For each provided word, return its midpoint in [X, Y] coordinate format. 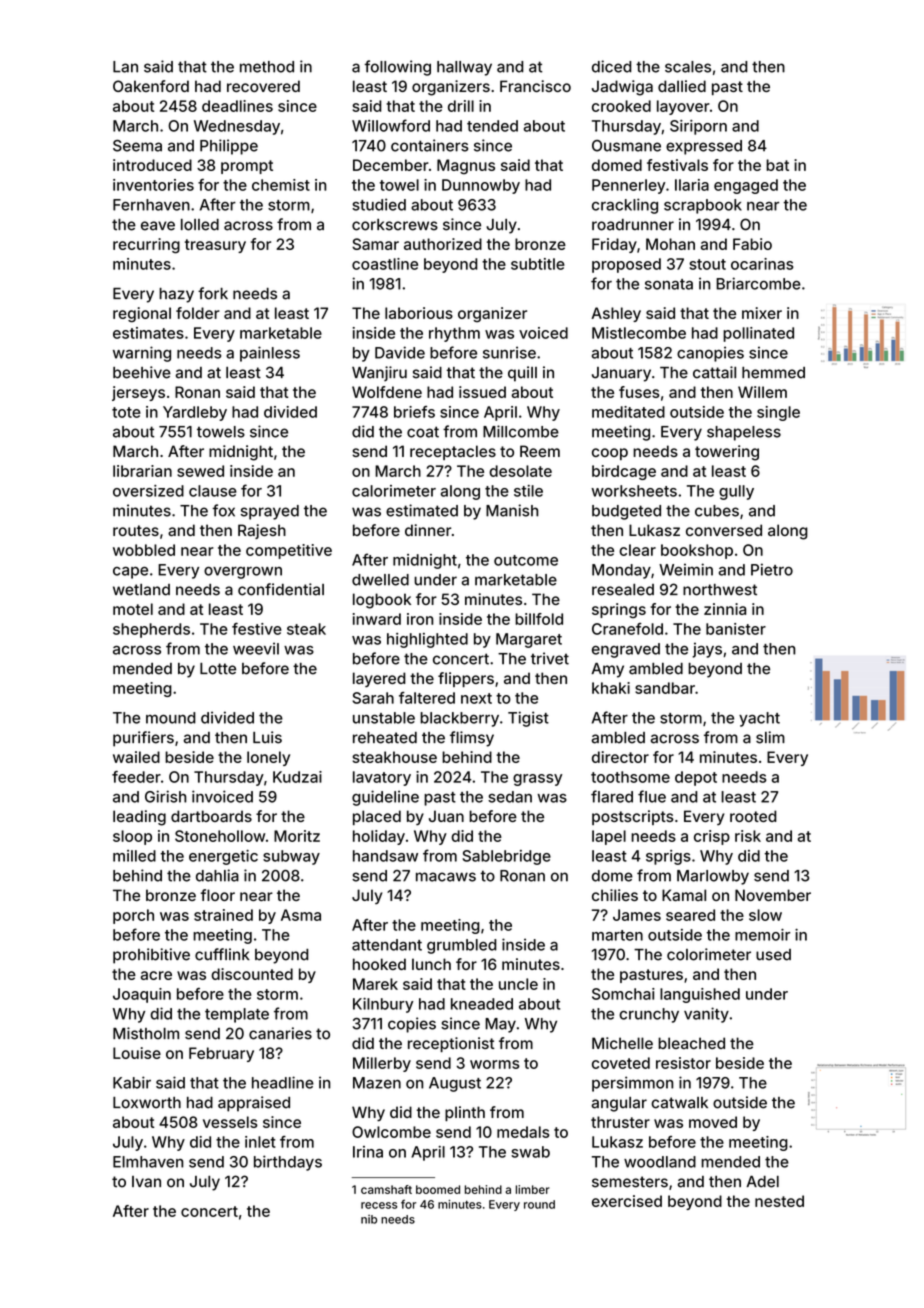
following [397, 68]
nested [779, 1201]
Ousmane [626, 146]
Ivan [146, 1182]
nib [369, 1219]
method [267, 67]
